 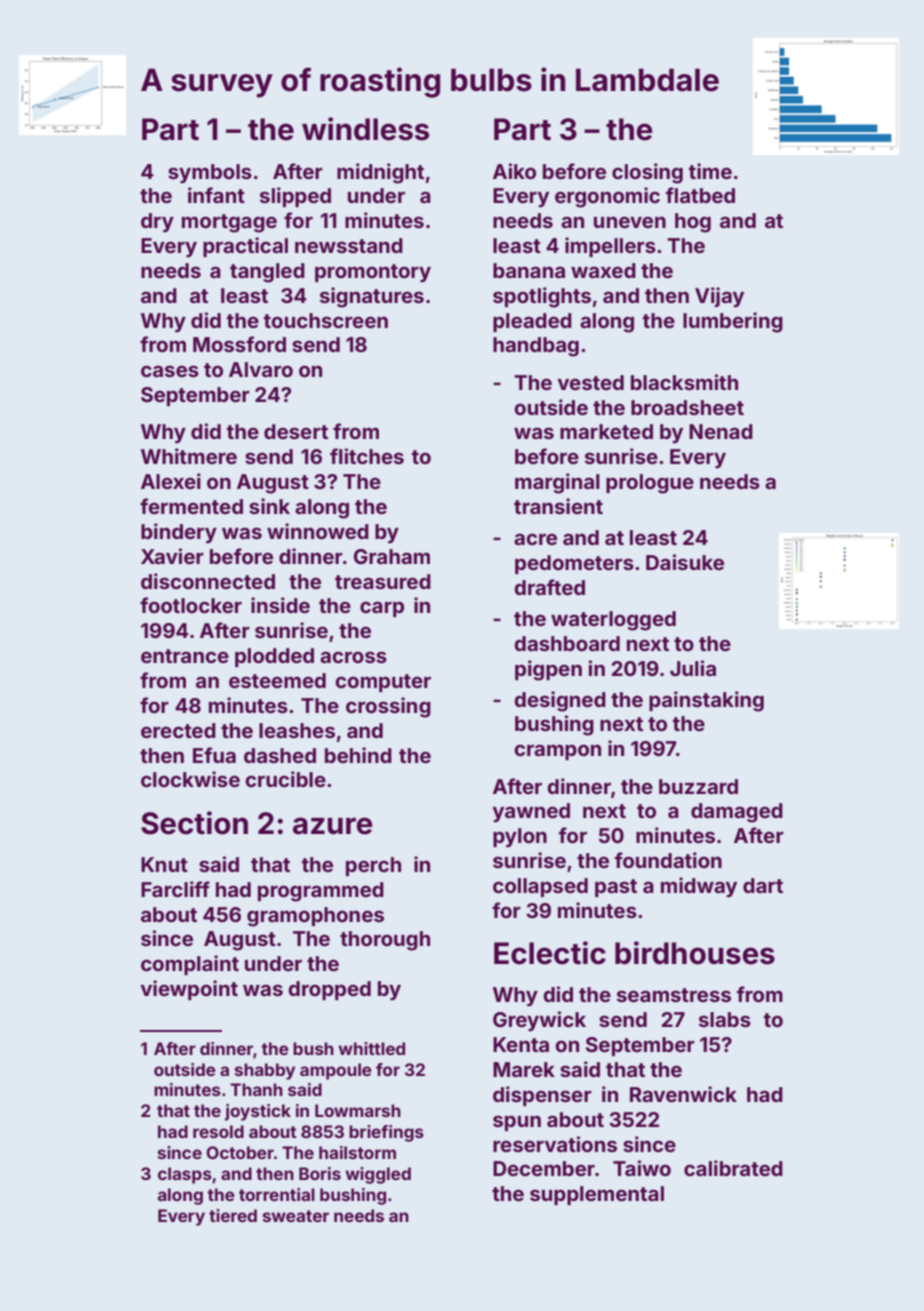 I want to click on carp, so click(x=382, y=609).
